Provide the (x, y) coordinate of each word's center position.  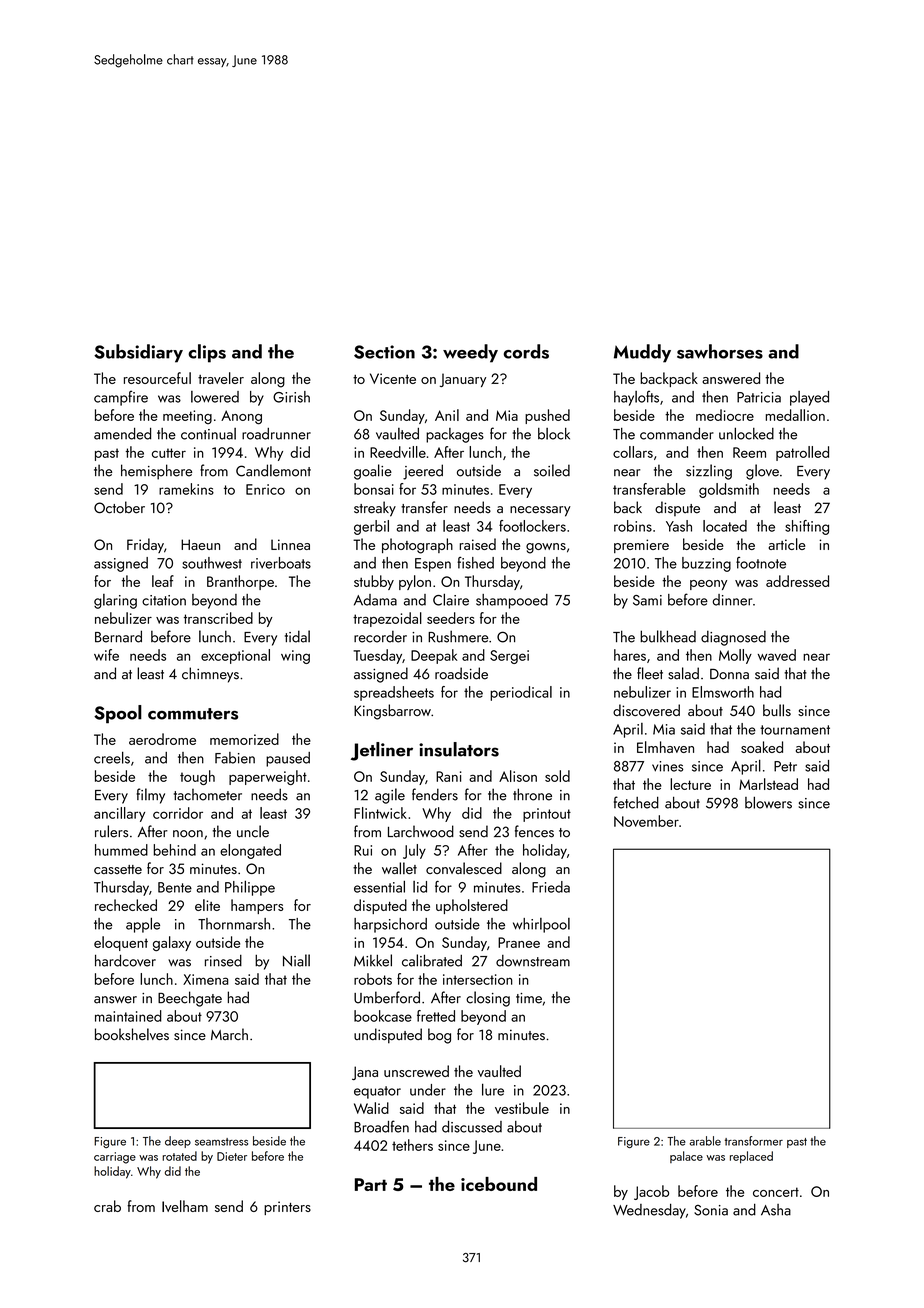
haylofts (636, 398)
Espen (433, 565)
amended (122, 434)
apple (143, 925)
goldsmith (729, 490)
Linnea (290, 544)
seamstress (221, 1142)
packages (455, 435)
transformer (754, 1141)
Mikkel (373, 960)
